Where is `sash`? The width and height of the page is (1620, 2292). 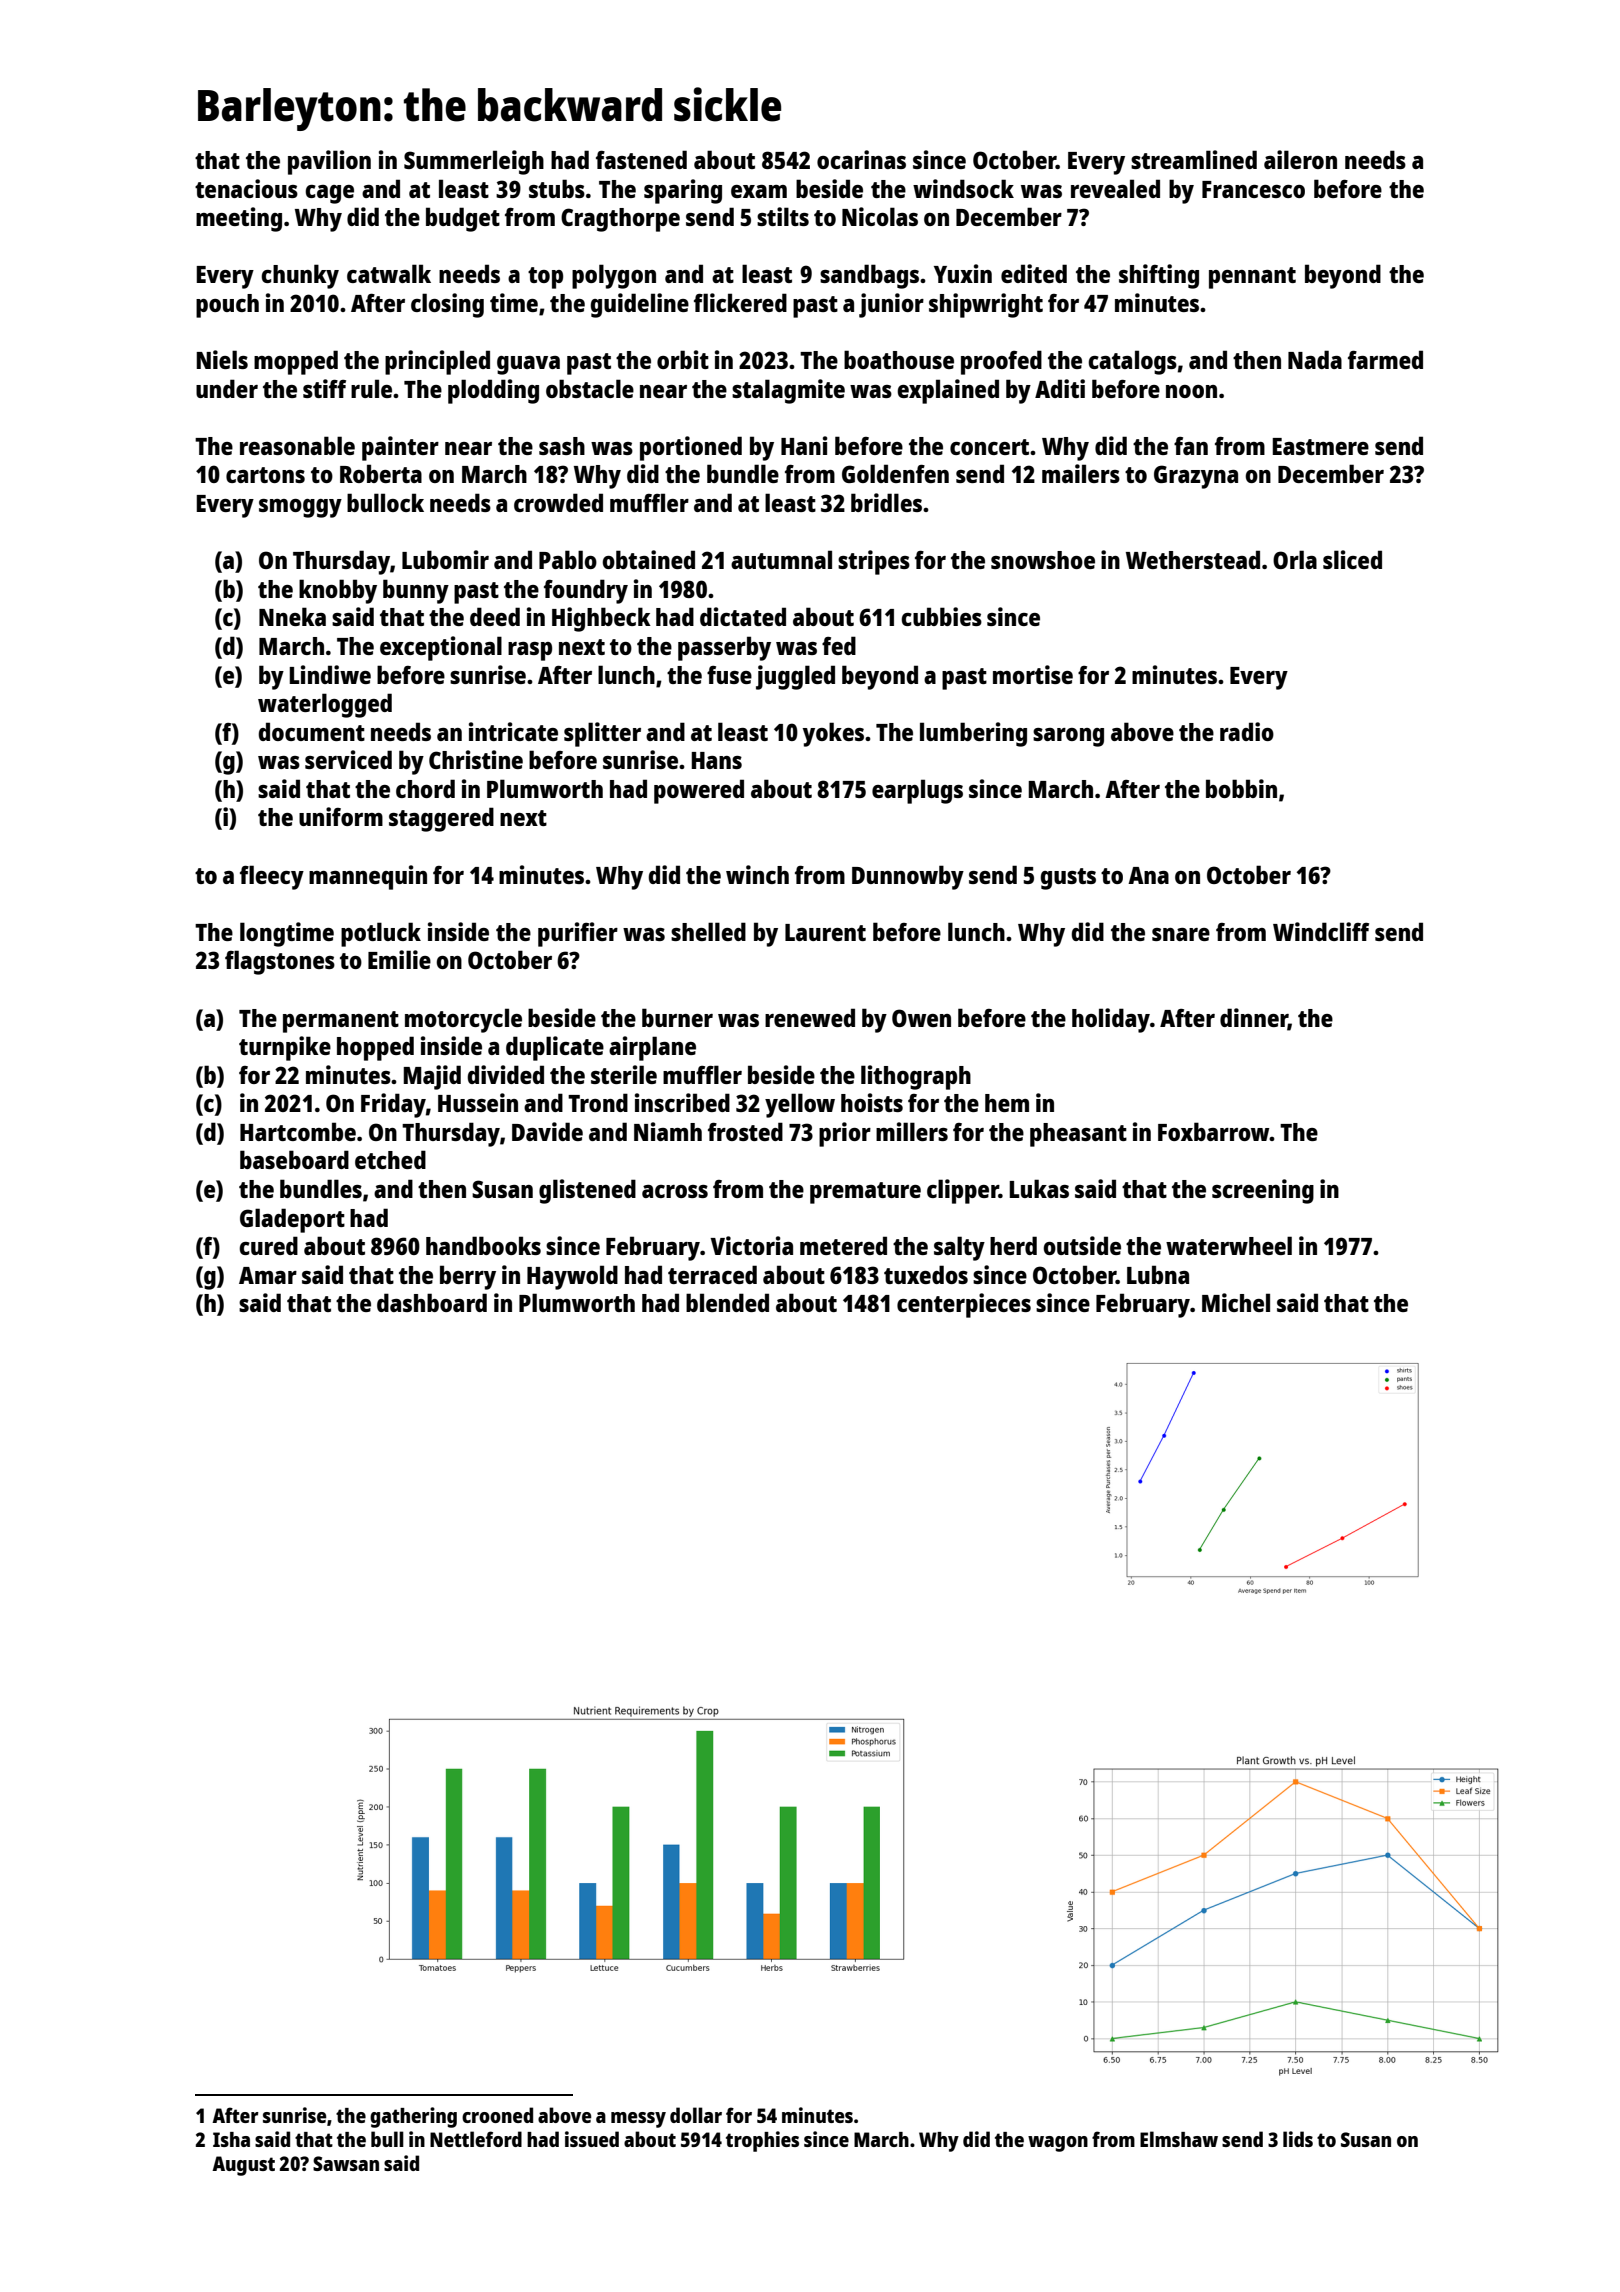 sash is located at coordinates (562, 446).
